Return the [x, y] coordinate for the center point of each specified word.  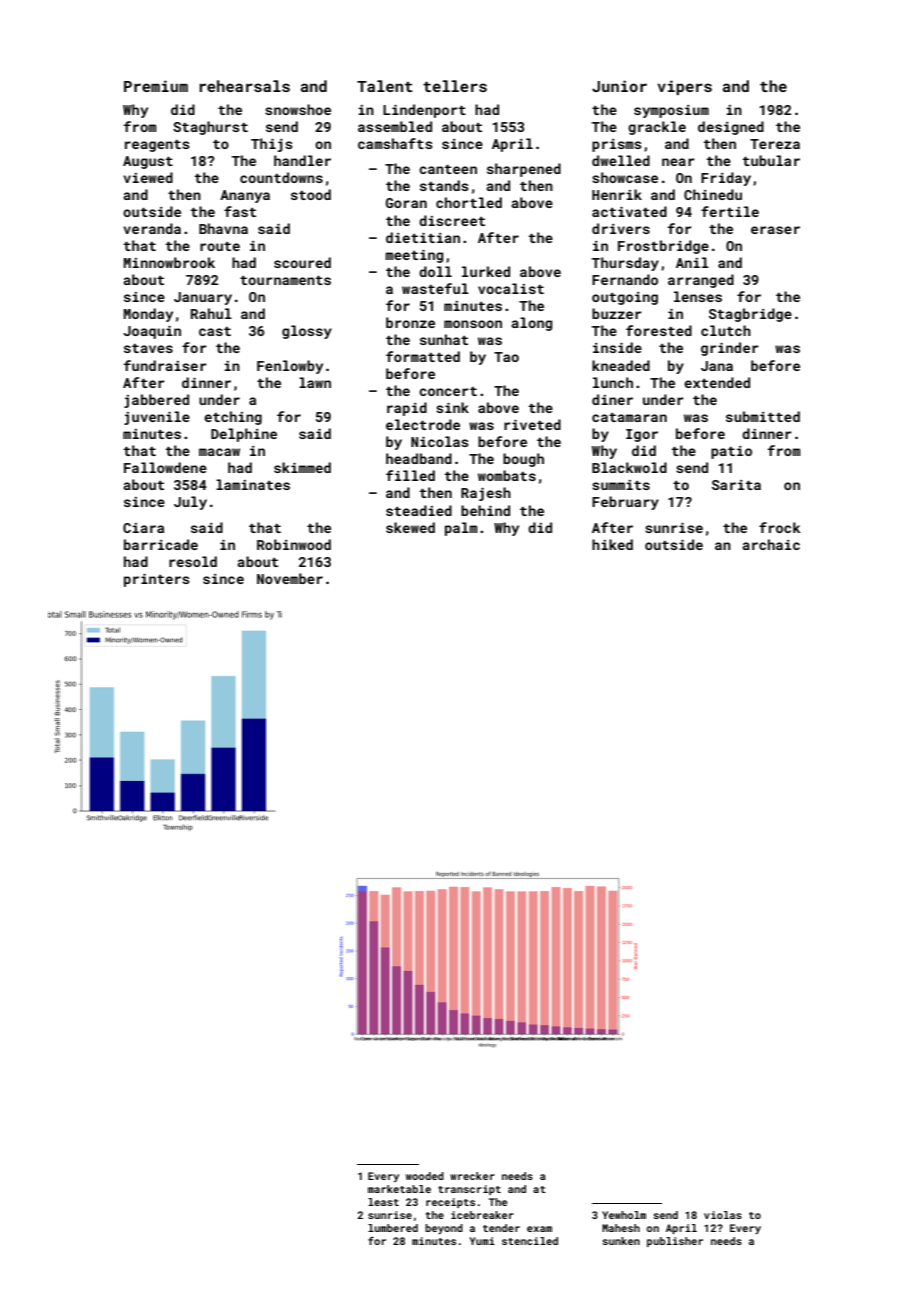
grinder [730, 349]
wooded [425, 1176]
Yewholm [624, 1215]
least [383, 1202]
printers [157, 580]
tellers [455, 86]
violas [723, 1215]
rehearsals [244, 86]
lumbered [393, 1228]
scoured [302, 262]
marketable [399, 1189]
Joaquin [152, 332]
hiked [612, 544]
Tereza [775, 144]
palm [461, 529]
